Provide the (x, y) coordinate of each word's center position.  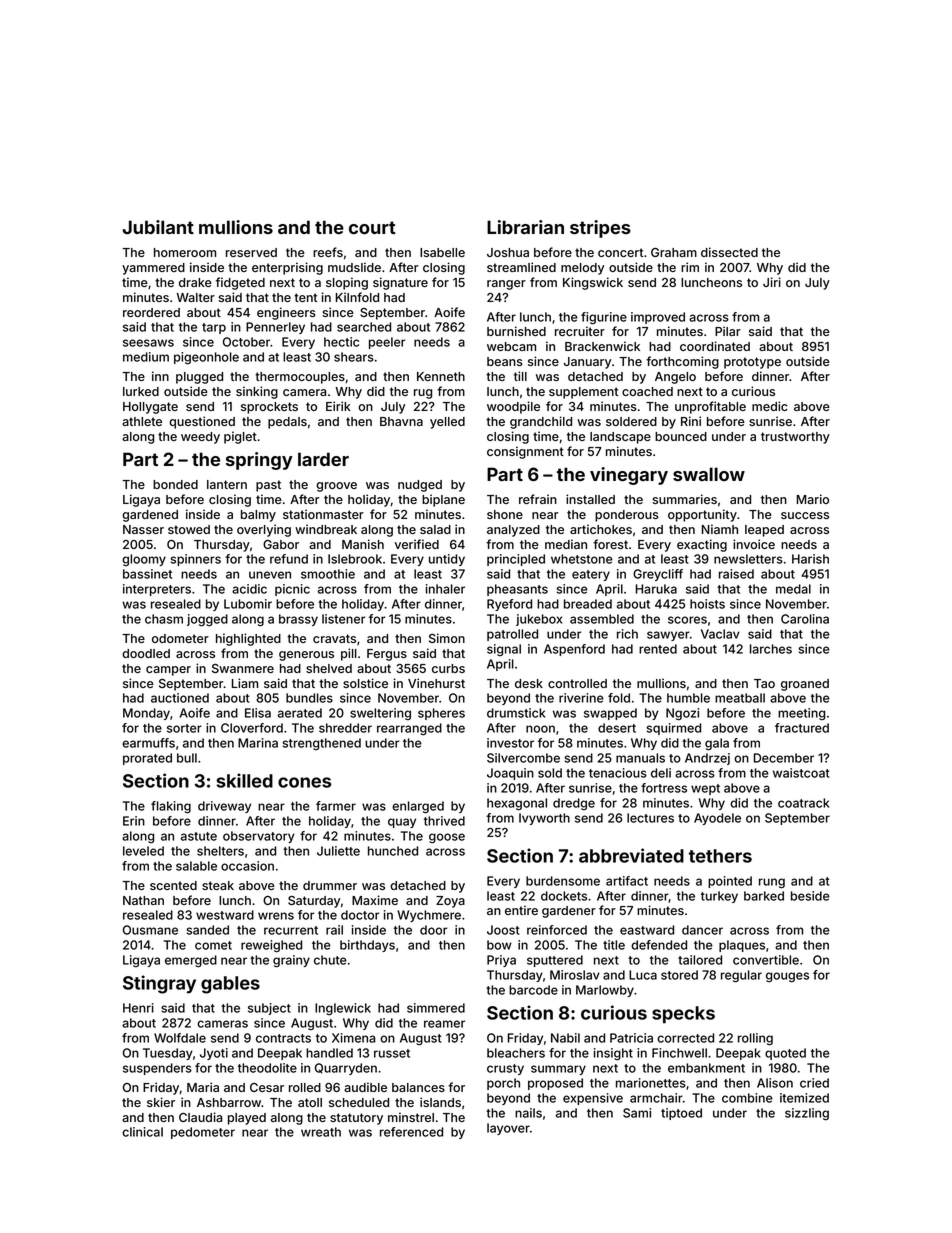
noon (540, 729)
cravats (334, 638)
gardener (569, 912)
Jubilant (158, 227)
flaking (171, 807)
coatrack (803, 803)
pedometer (203, 1133)
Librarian (525, 227)
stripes (600, 229)
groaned (805, 685)
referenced (411, 1132)
